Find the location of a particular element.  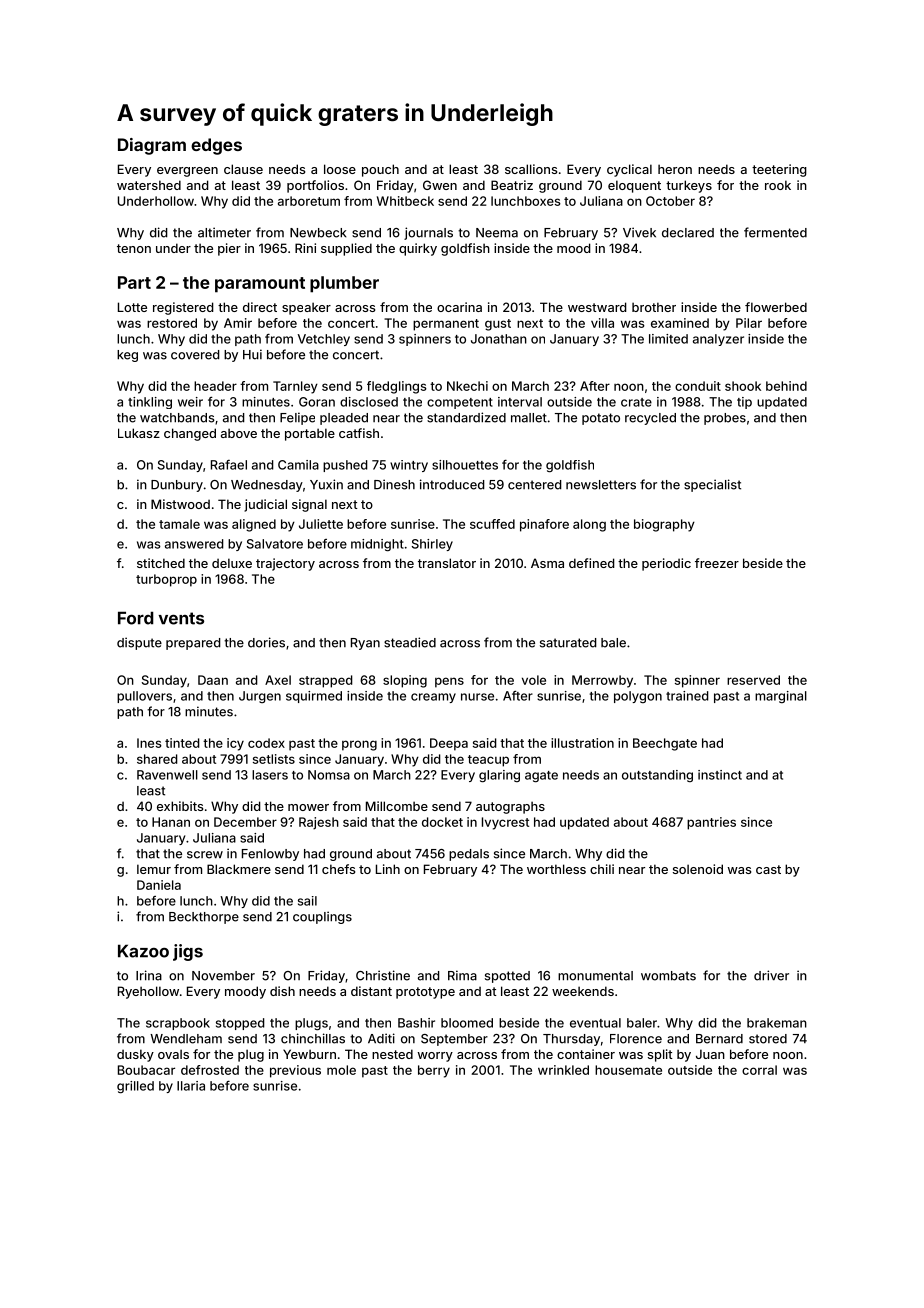

housemate is located at coordinates (628, 1070).
